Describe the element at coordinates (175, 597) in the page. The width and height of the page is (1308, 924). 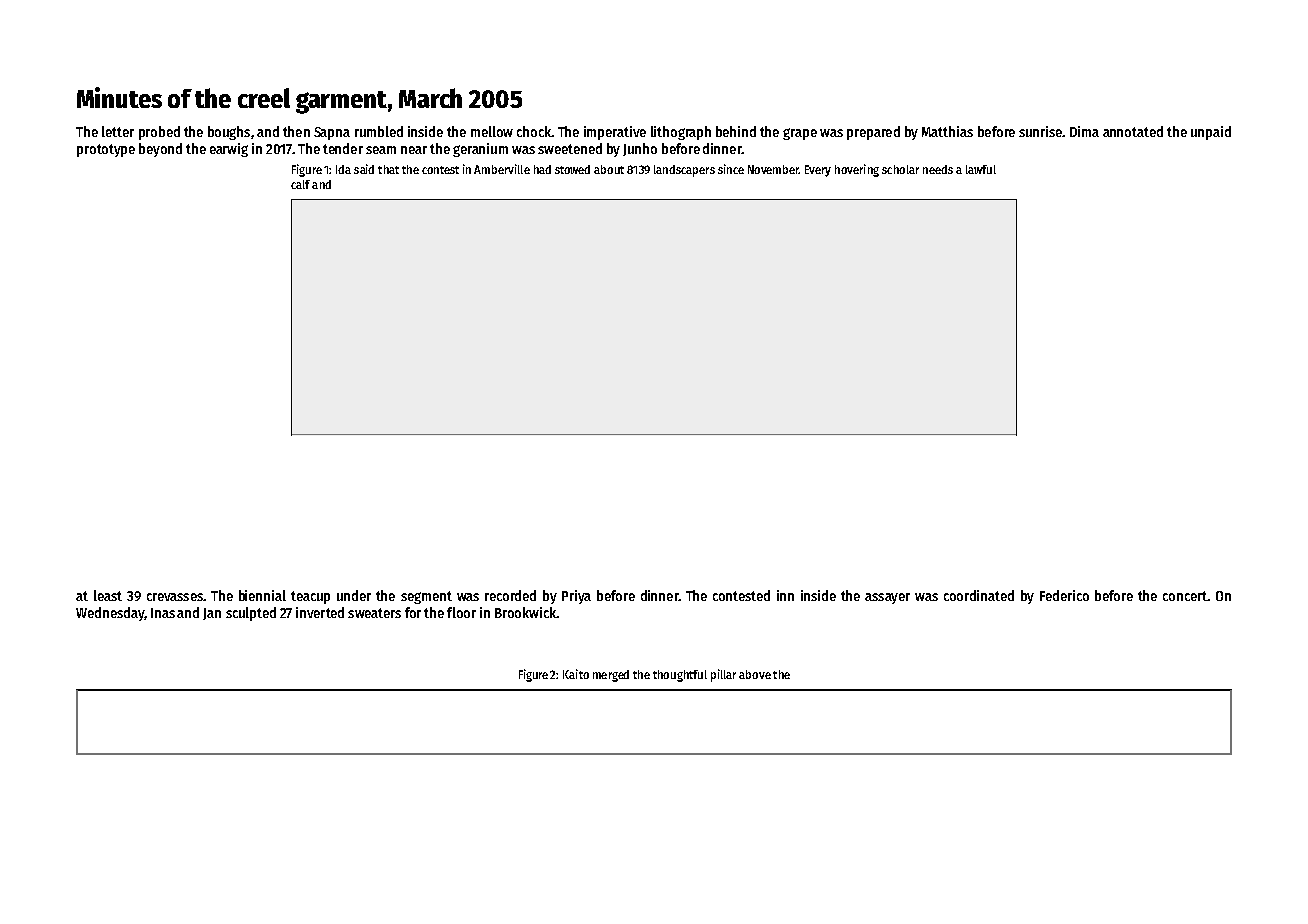
I see `crevasses` at that location.
